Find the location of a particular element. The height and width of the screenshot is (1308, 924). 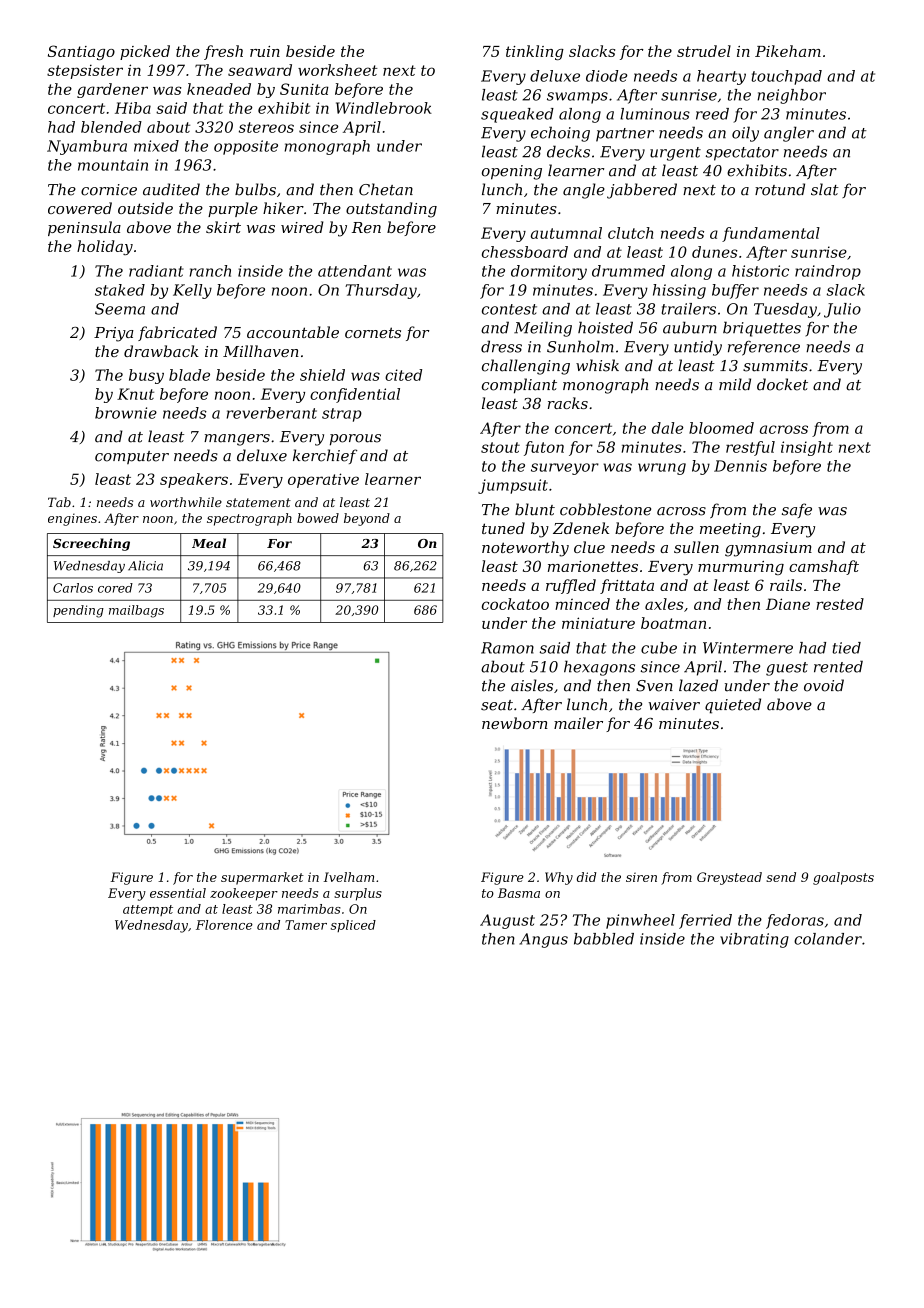

Ramon is located at coordinates (507, 648).
